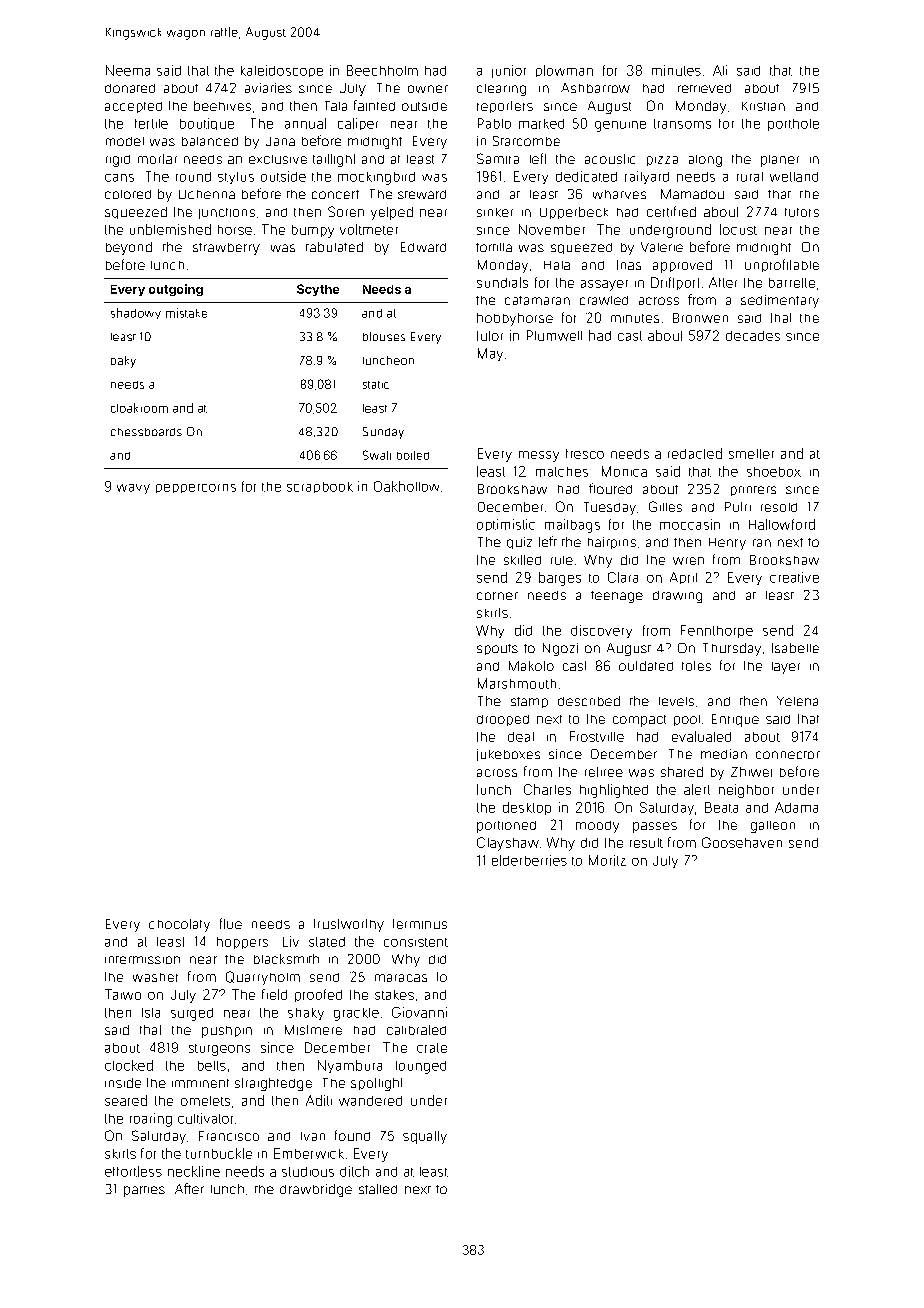 Image resolution: width=924 pixels, height=1308 pixels. What do you see at coordinates (336, 106) in the image?
I see `Tala` at bounding box center [336, 106].
